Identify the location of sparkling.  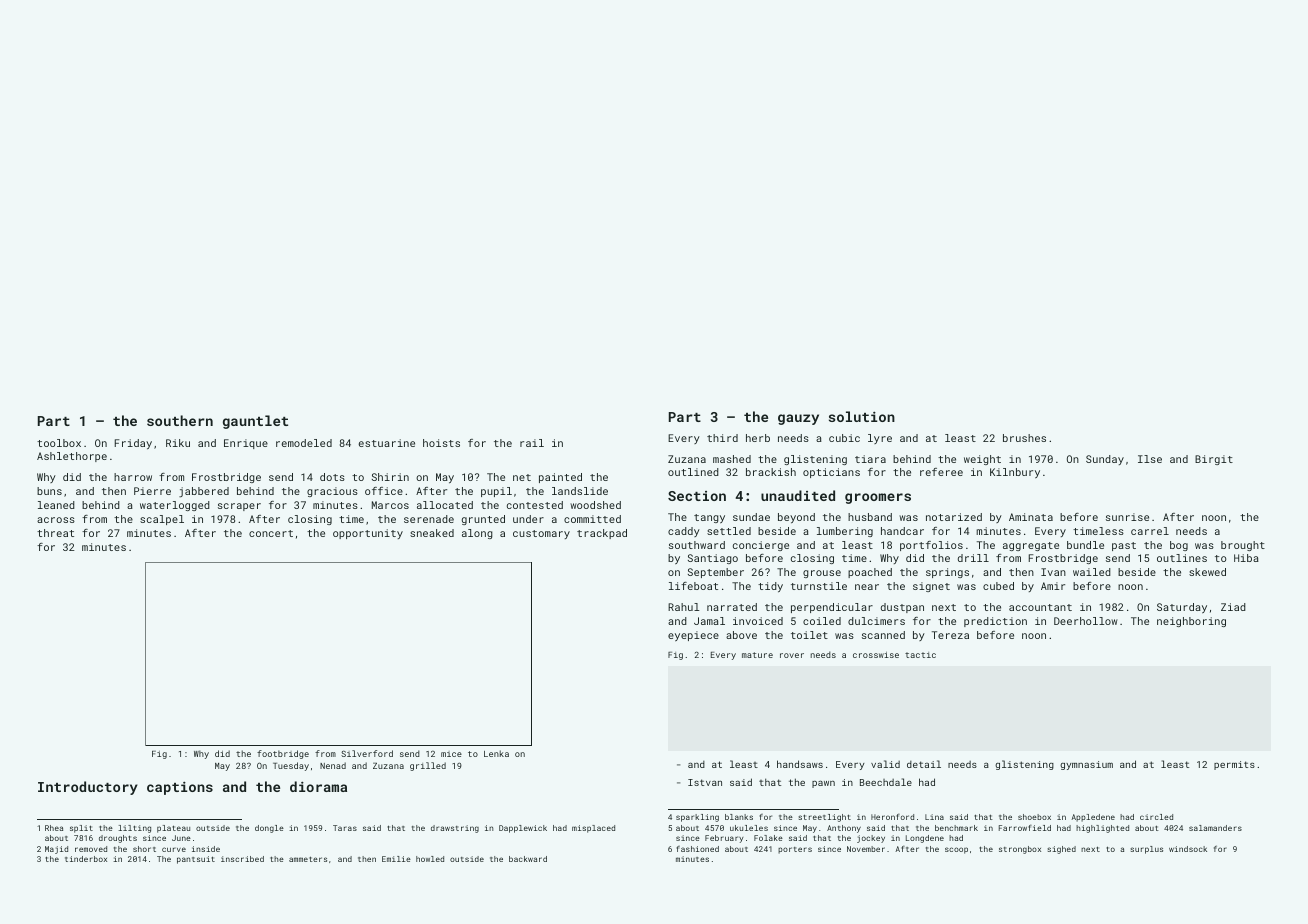
(697, 818).
